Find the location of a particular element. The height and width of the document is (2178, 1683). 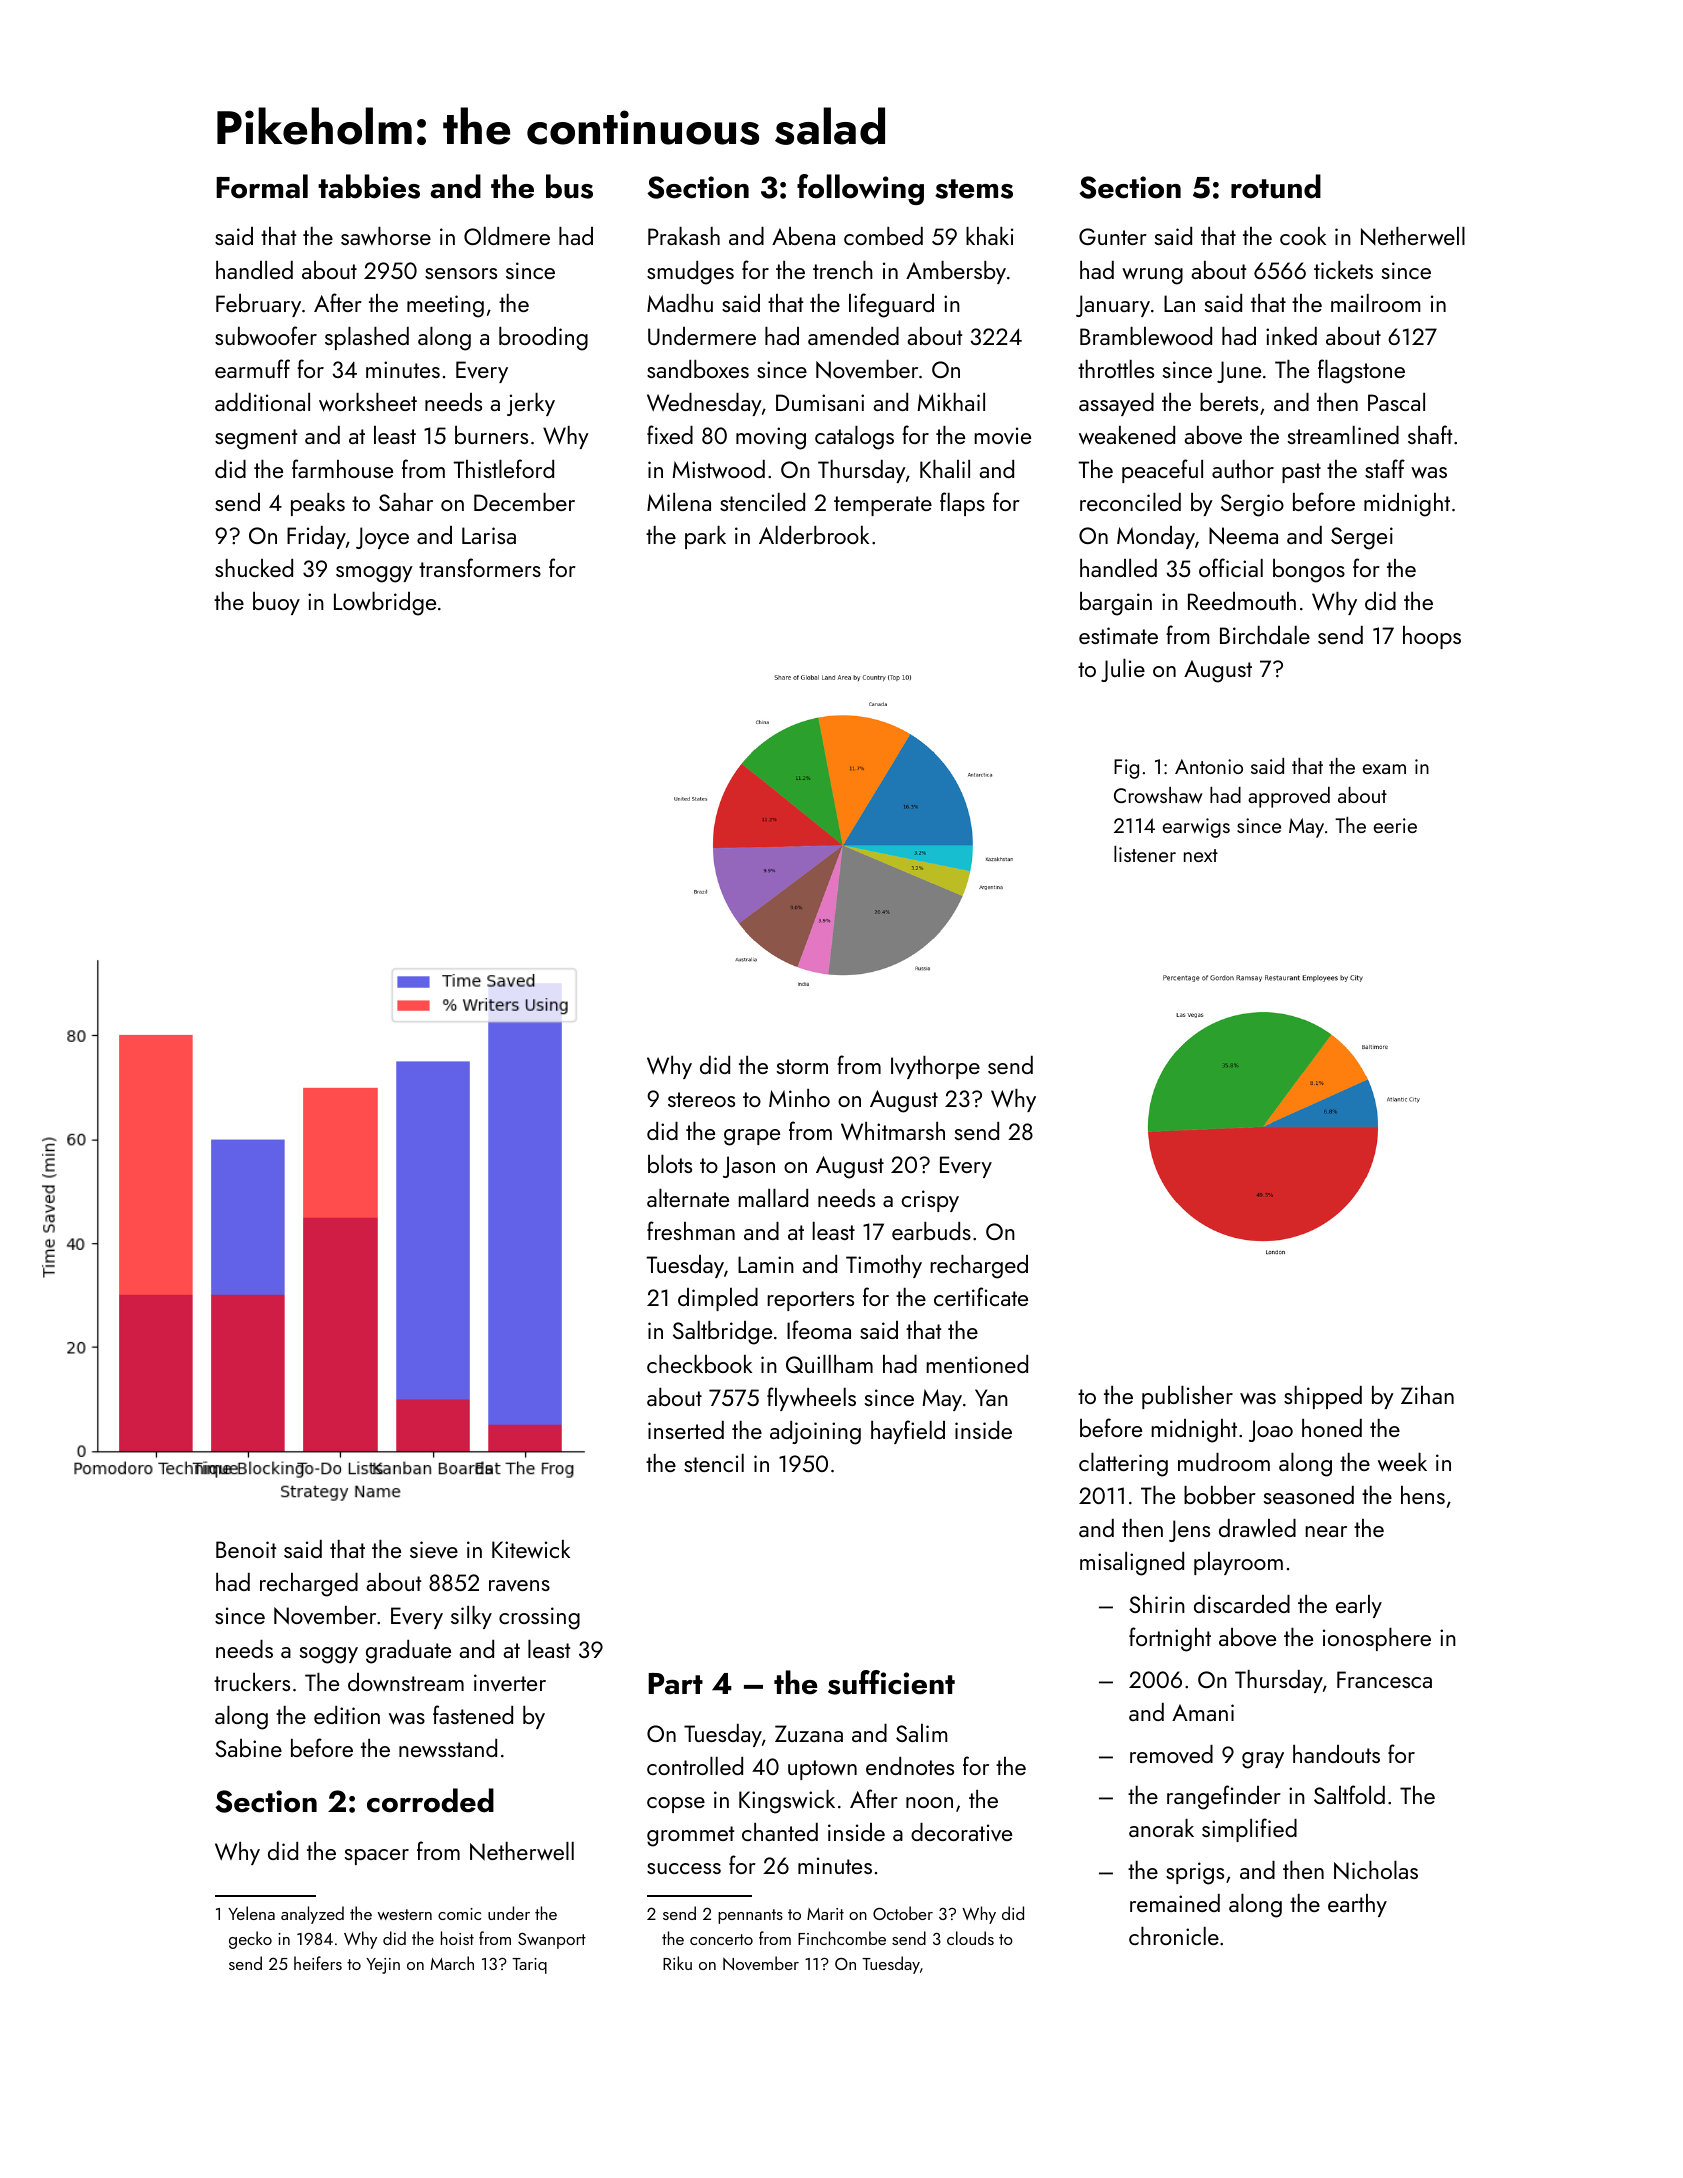

storm is located at coordinates (802, 1066).
